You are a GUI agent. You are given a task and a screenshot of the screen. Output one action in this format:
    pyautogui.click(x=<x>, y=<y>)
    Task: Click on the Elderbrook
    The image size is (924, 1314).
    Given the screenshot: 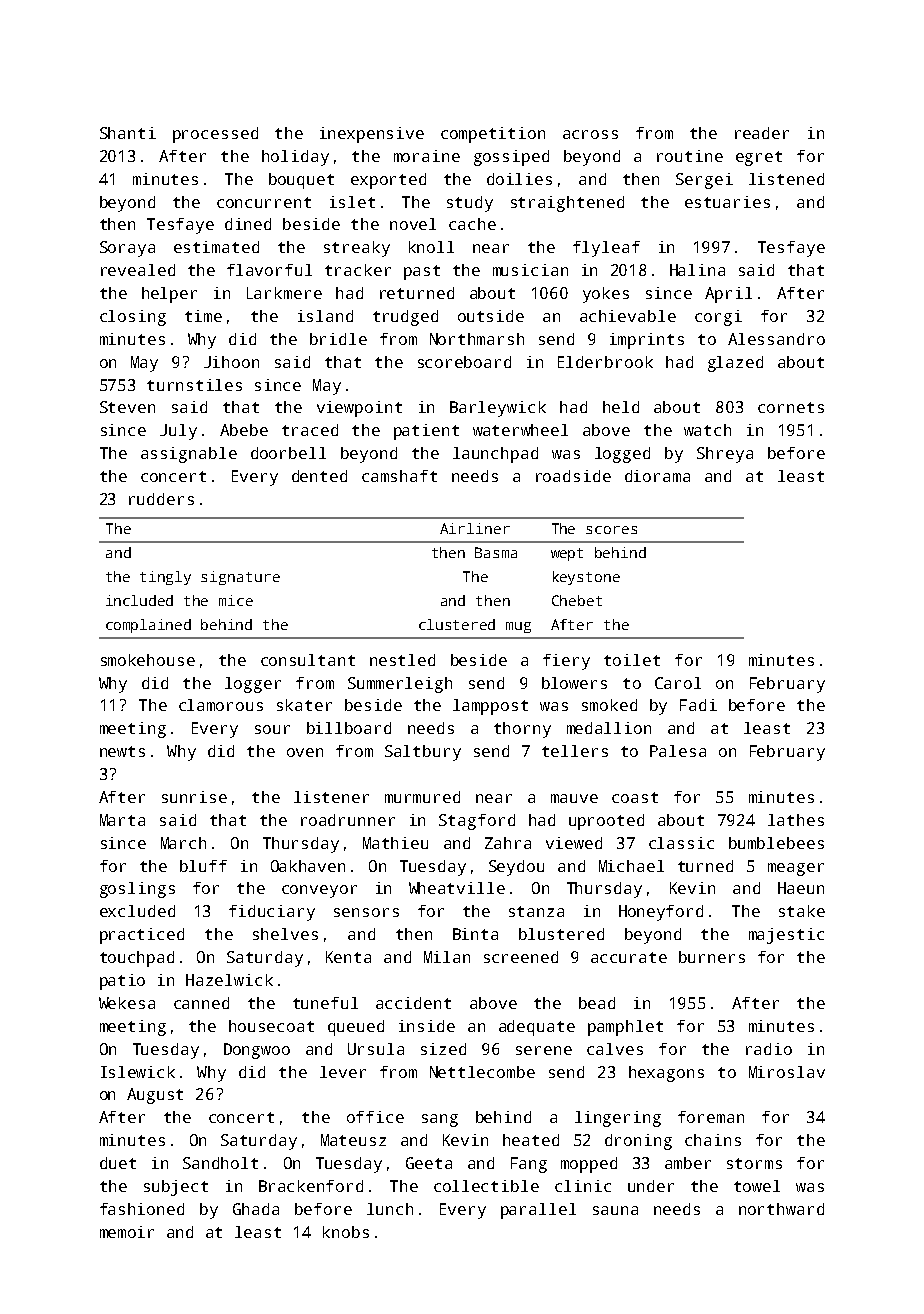 What is the action you would take?
    pyautogui.click(x=605, y=362)
